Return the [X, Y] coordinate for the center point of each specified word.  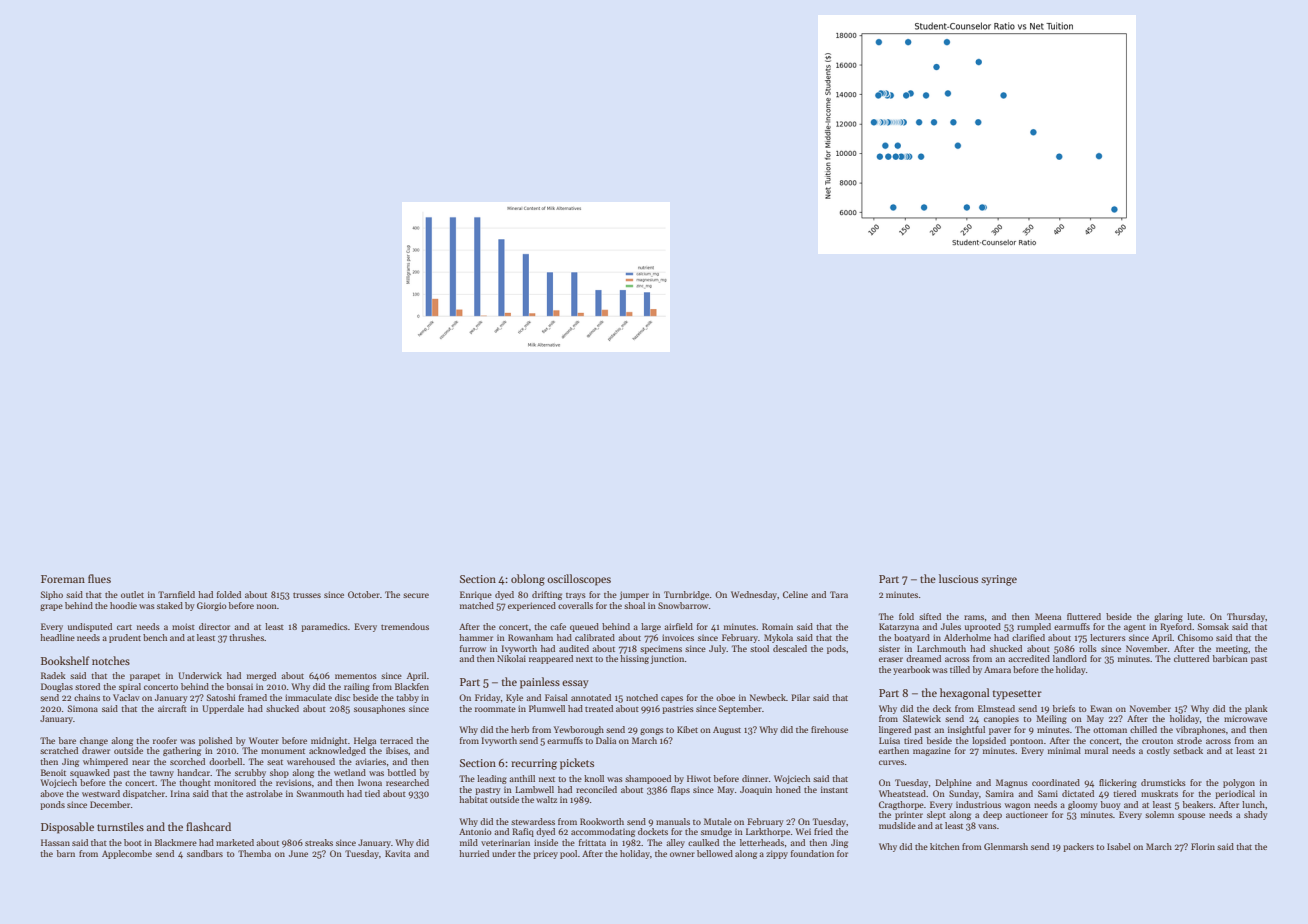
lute [1195, 616]
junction [667, 659]
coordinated [1056, 782]
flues [99, 578]
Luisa [889, 740]
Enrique [476, 595]
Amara [997, 669]
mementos [356, 676]
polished [215, 741]
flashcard [208, 826]
